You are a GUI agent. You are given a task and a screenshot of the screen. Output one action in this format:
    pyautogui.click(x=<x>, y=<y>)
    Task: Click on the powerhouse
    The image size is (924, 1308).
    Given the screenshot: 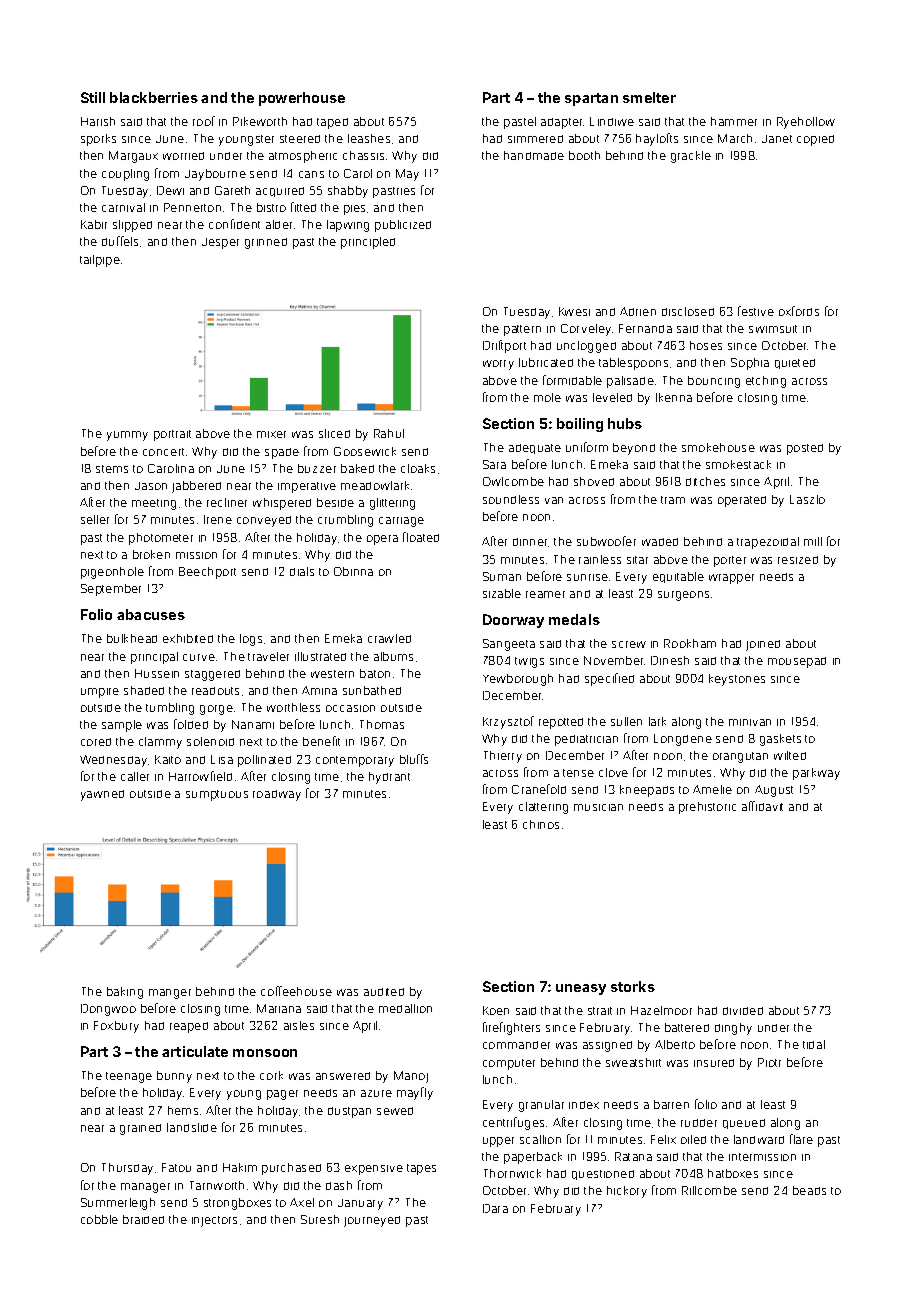 What is the action you would take?
    pyautogui.click(x=302, y=99)
